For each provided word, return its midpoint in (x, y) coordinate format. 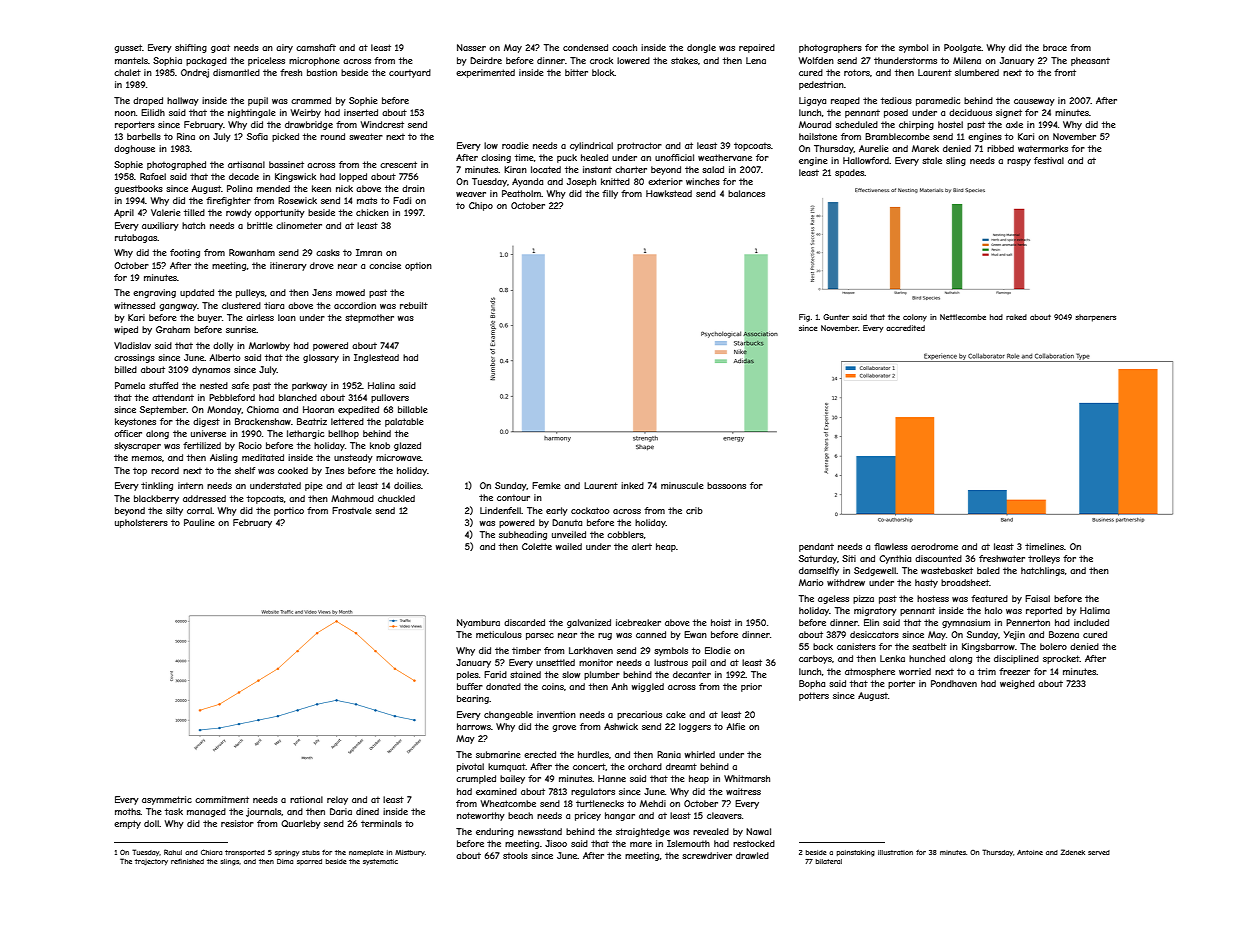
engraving (154, 293)
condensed (585, 47)
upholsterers (141, 523)
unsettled (555, 662)
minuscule (682, 485)
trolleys (1044, 559)
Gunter (836, 317)
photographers (830, 48)
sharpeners (1096, 318)
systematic (380, 862)
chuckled (396, 498)
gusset (128, 48)
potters (814, 696)
